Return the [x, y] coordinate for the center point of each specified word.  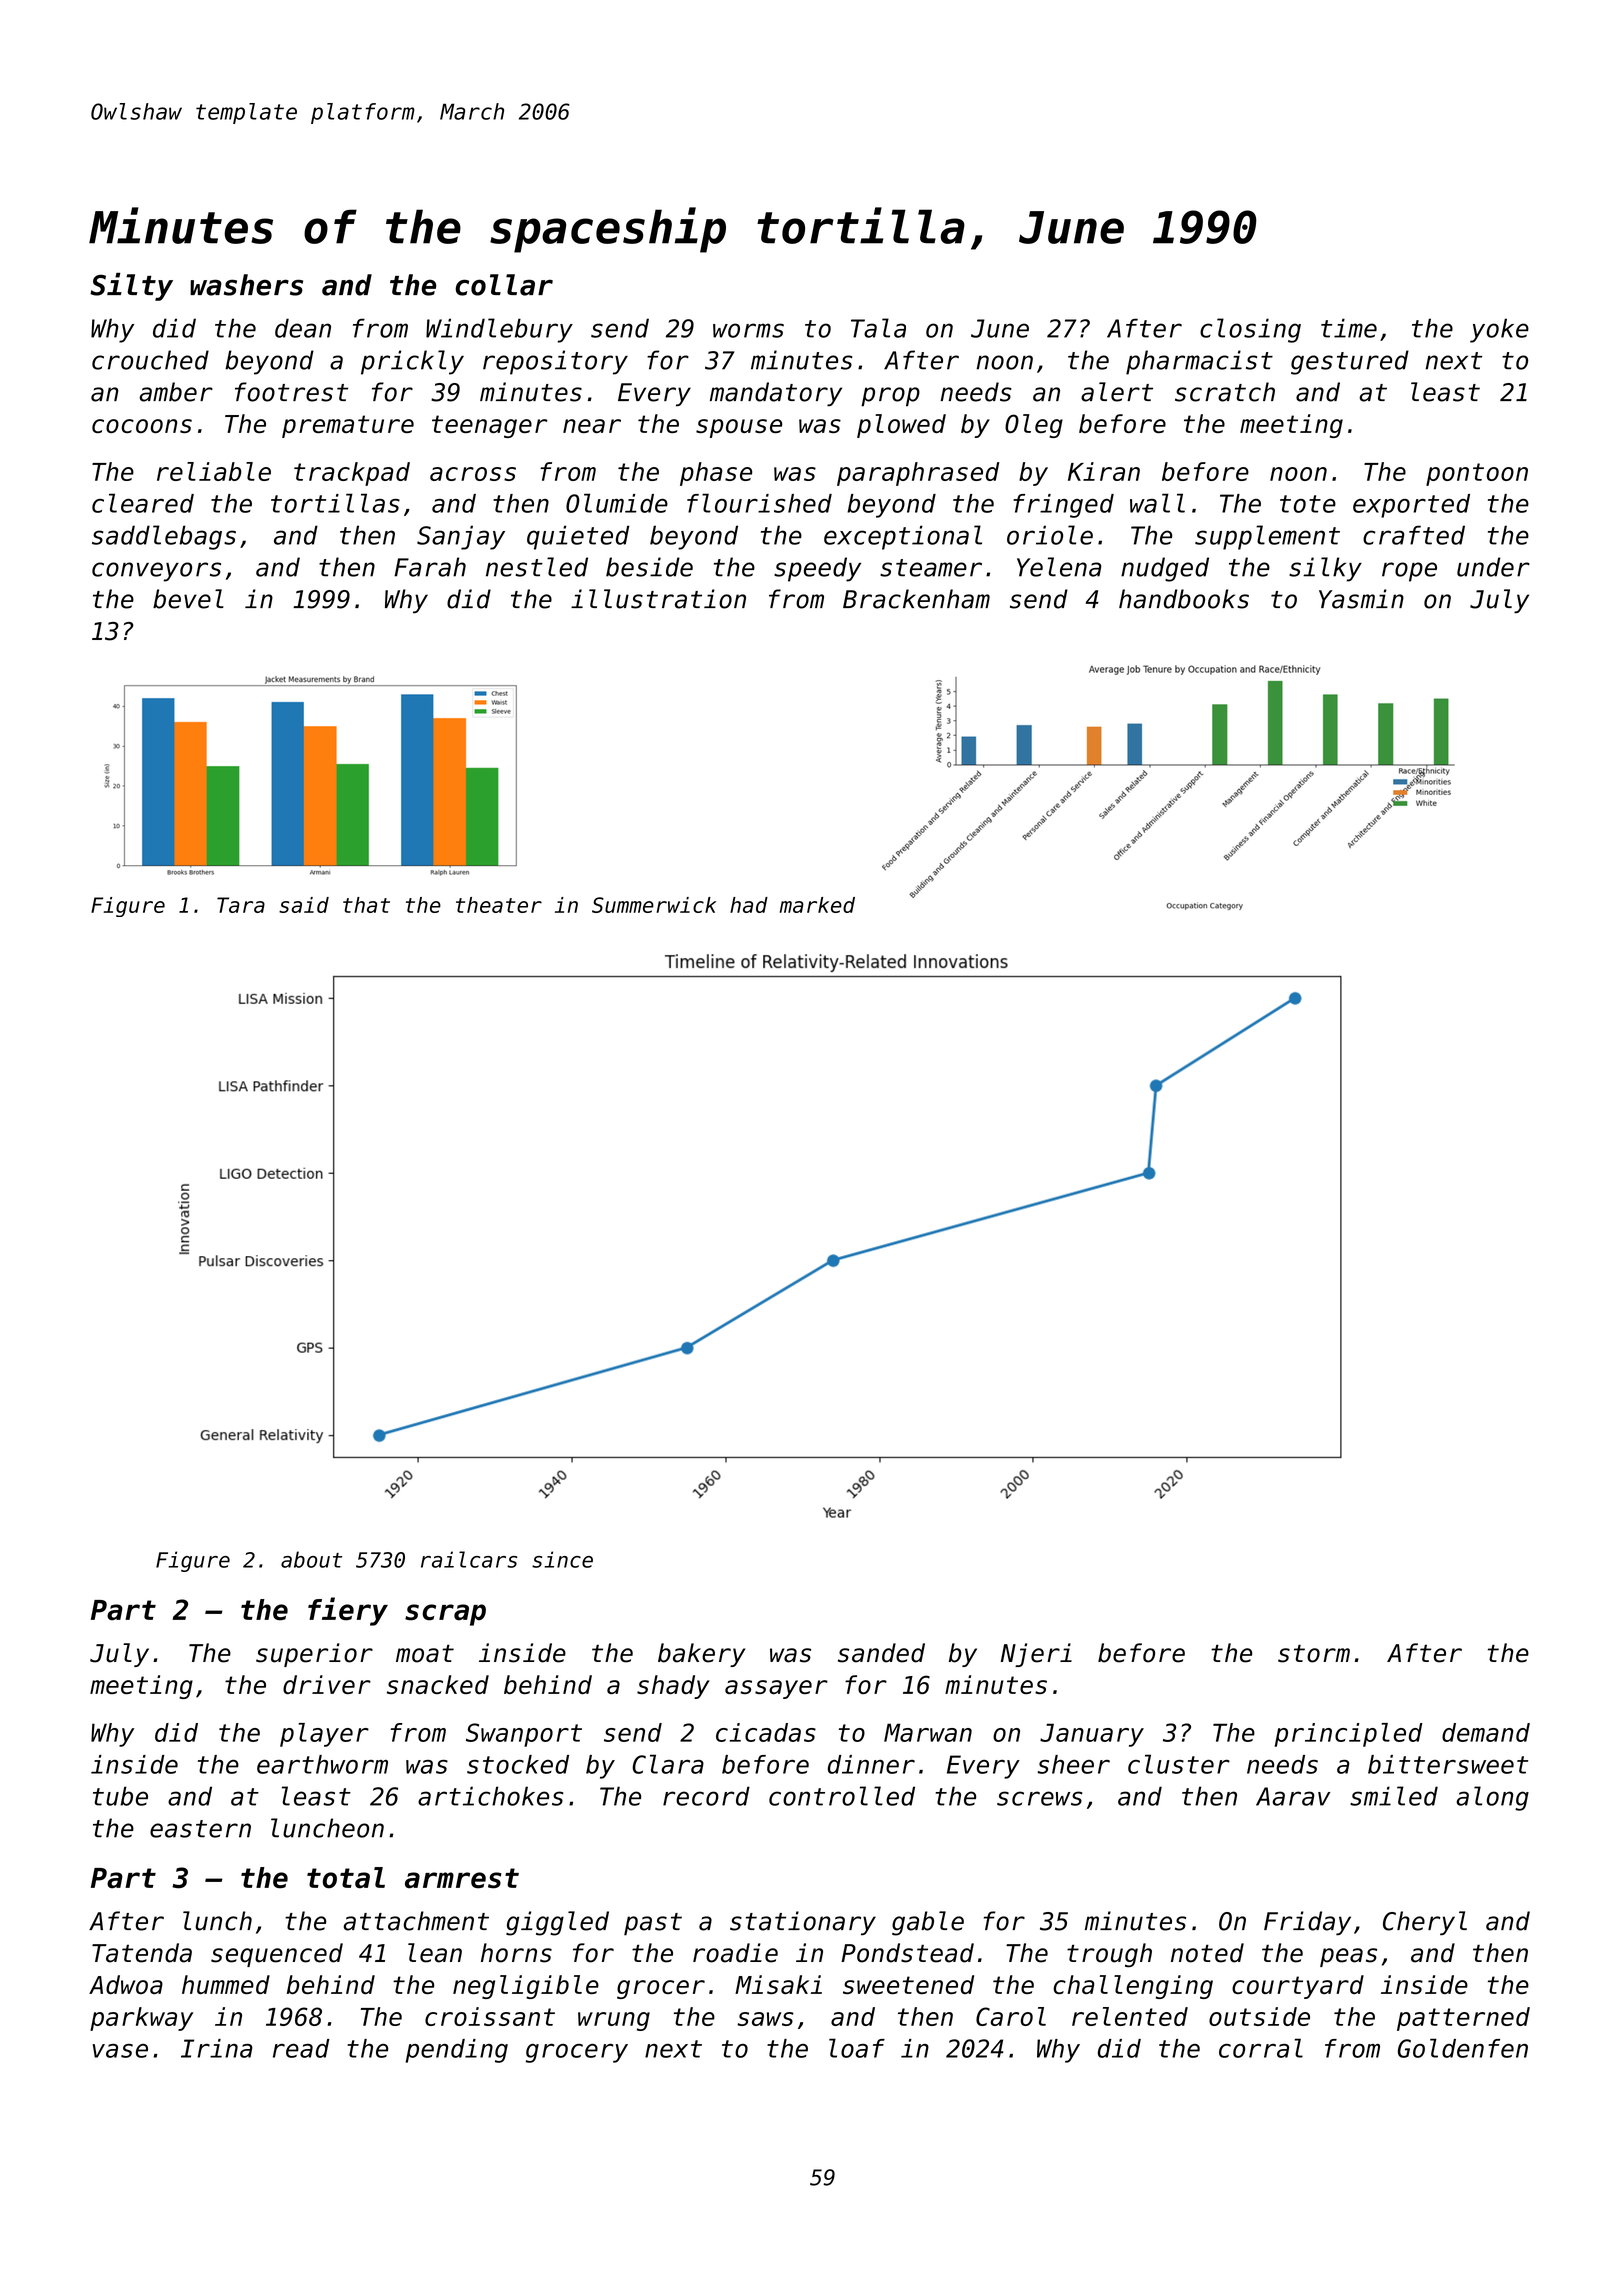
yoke [1499, 330]
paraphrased [918, 474]
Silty [131, 287]
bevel [188, 599]
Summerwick [654, 905]
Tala [878, 328]
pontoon [1477, 474]
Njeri [1036, 1655]
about [311, 1559]
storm [1314, 1653]
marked [817, 905]
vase [120, 2051]
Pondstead [907, 1953]
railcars [469, 1559]
